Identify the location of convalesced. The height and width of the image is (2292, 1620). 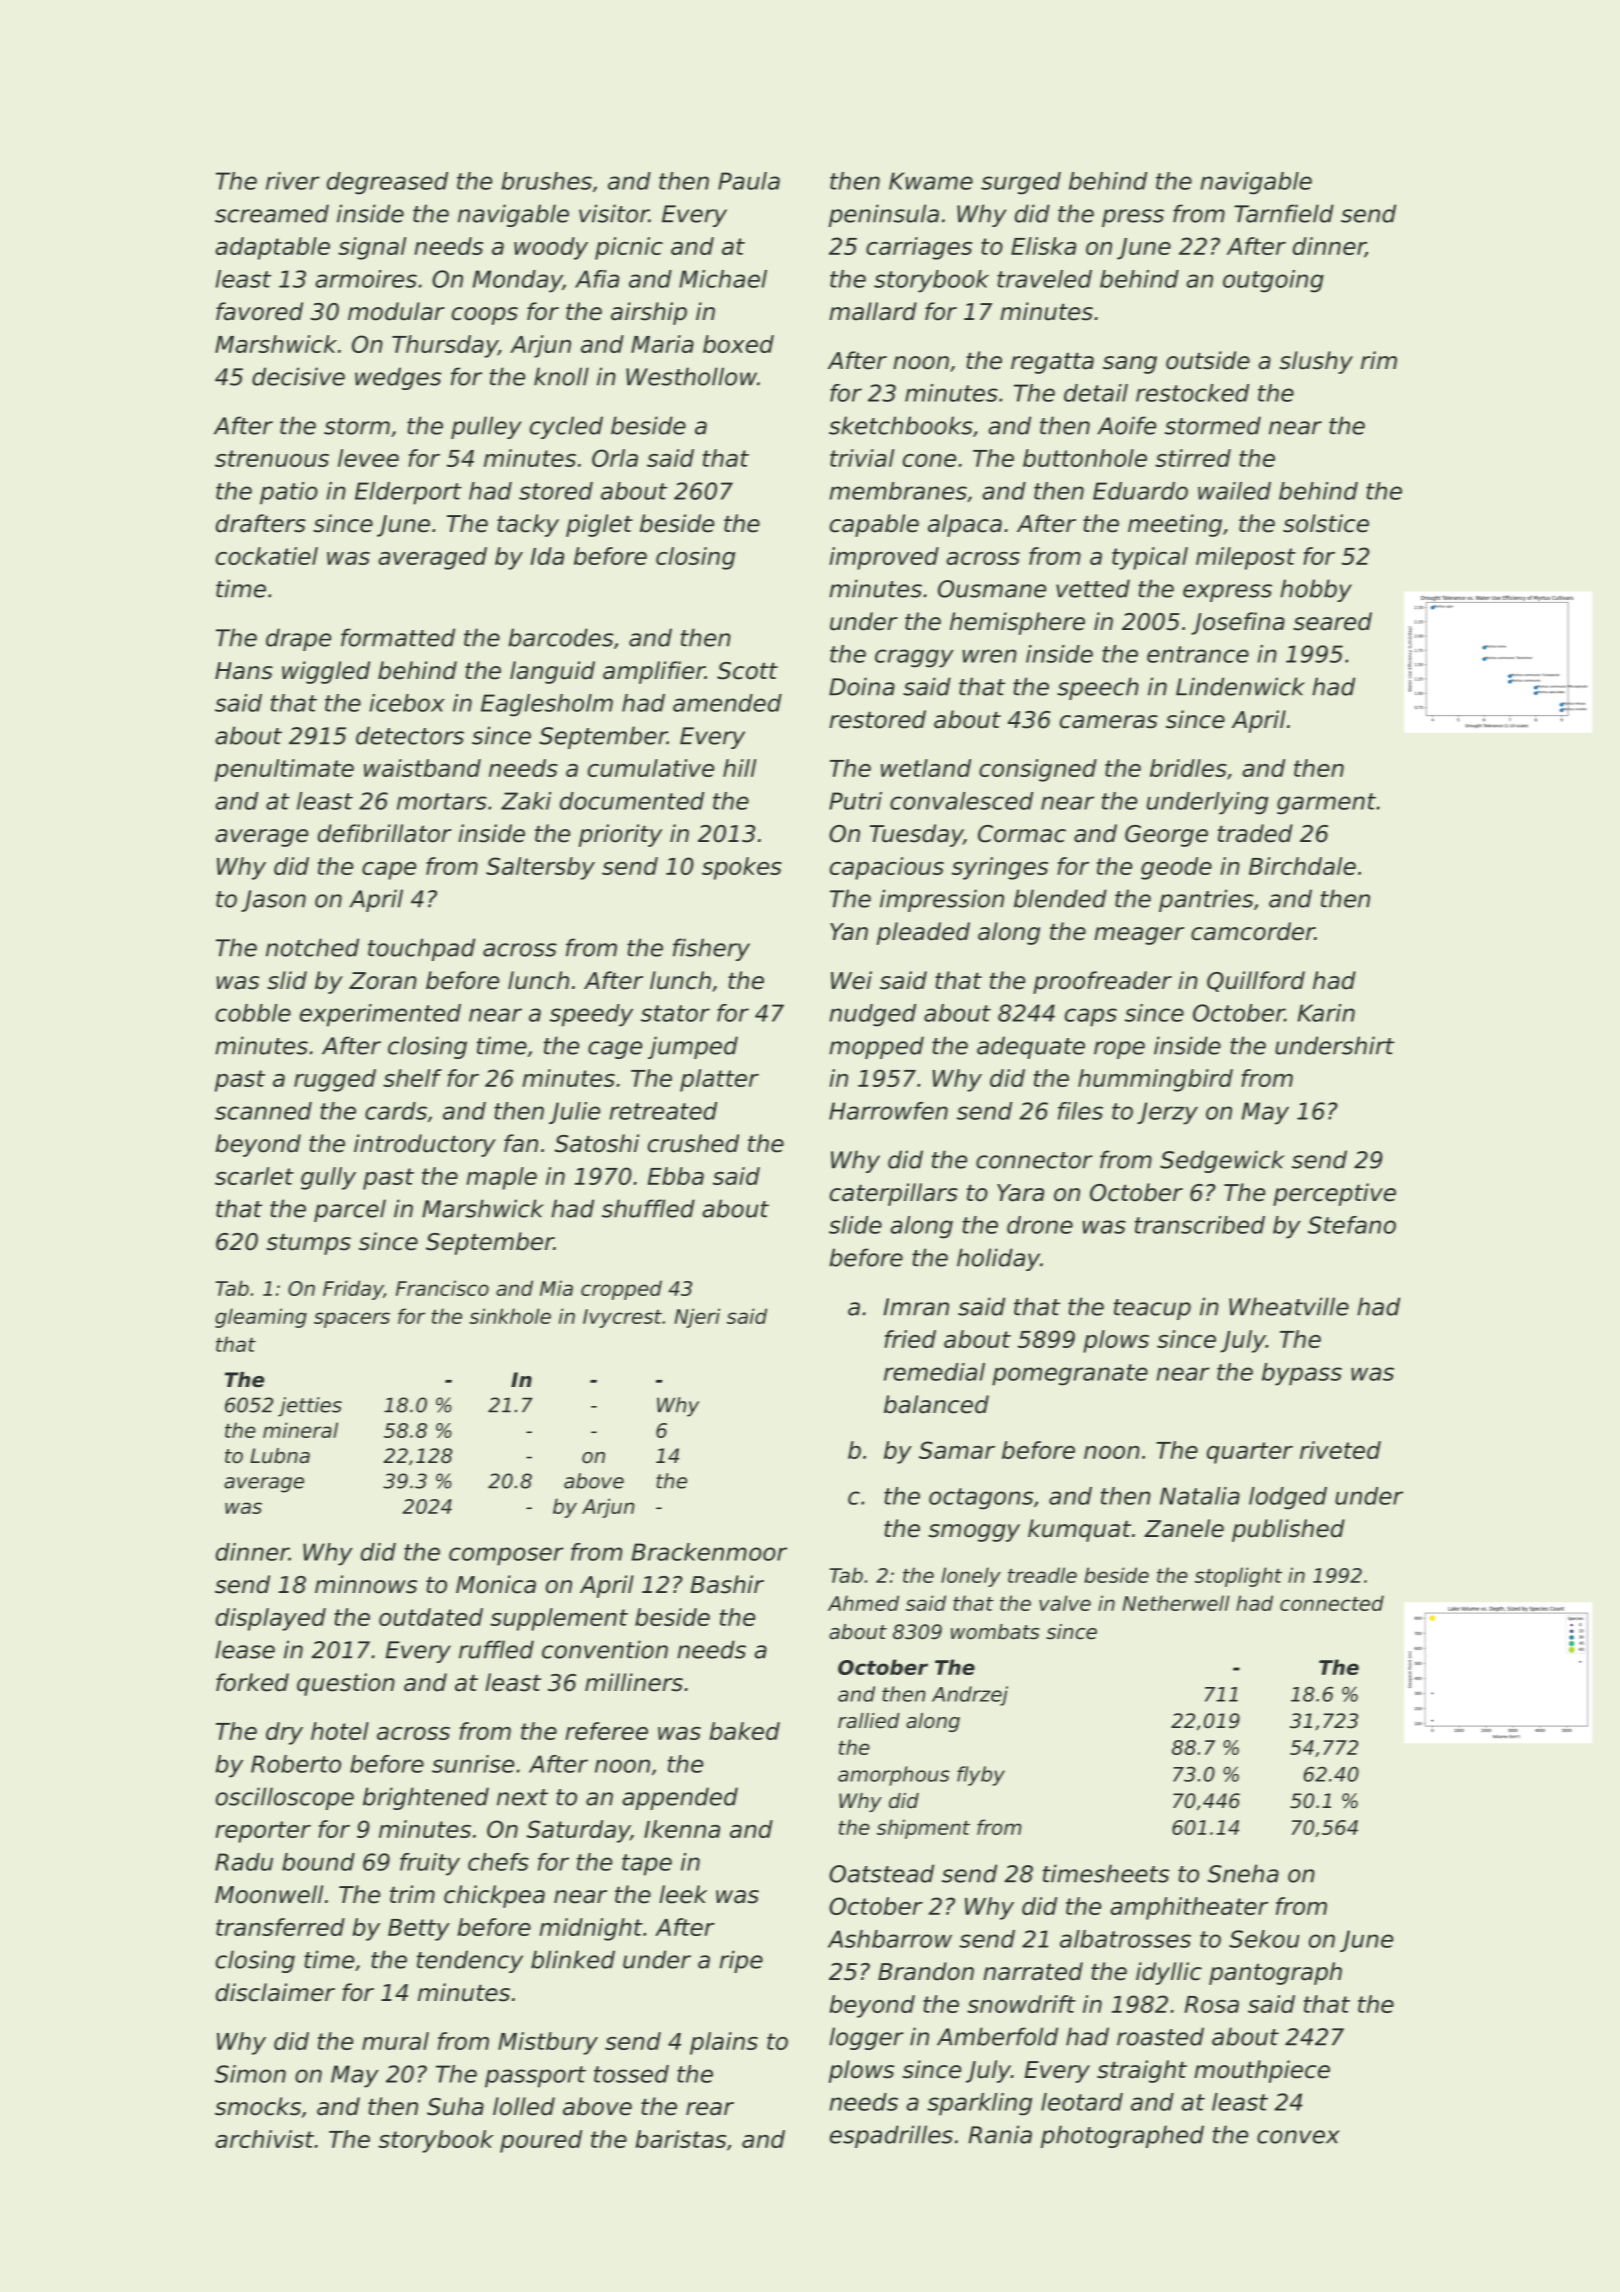
(961, 801).
